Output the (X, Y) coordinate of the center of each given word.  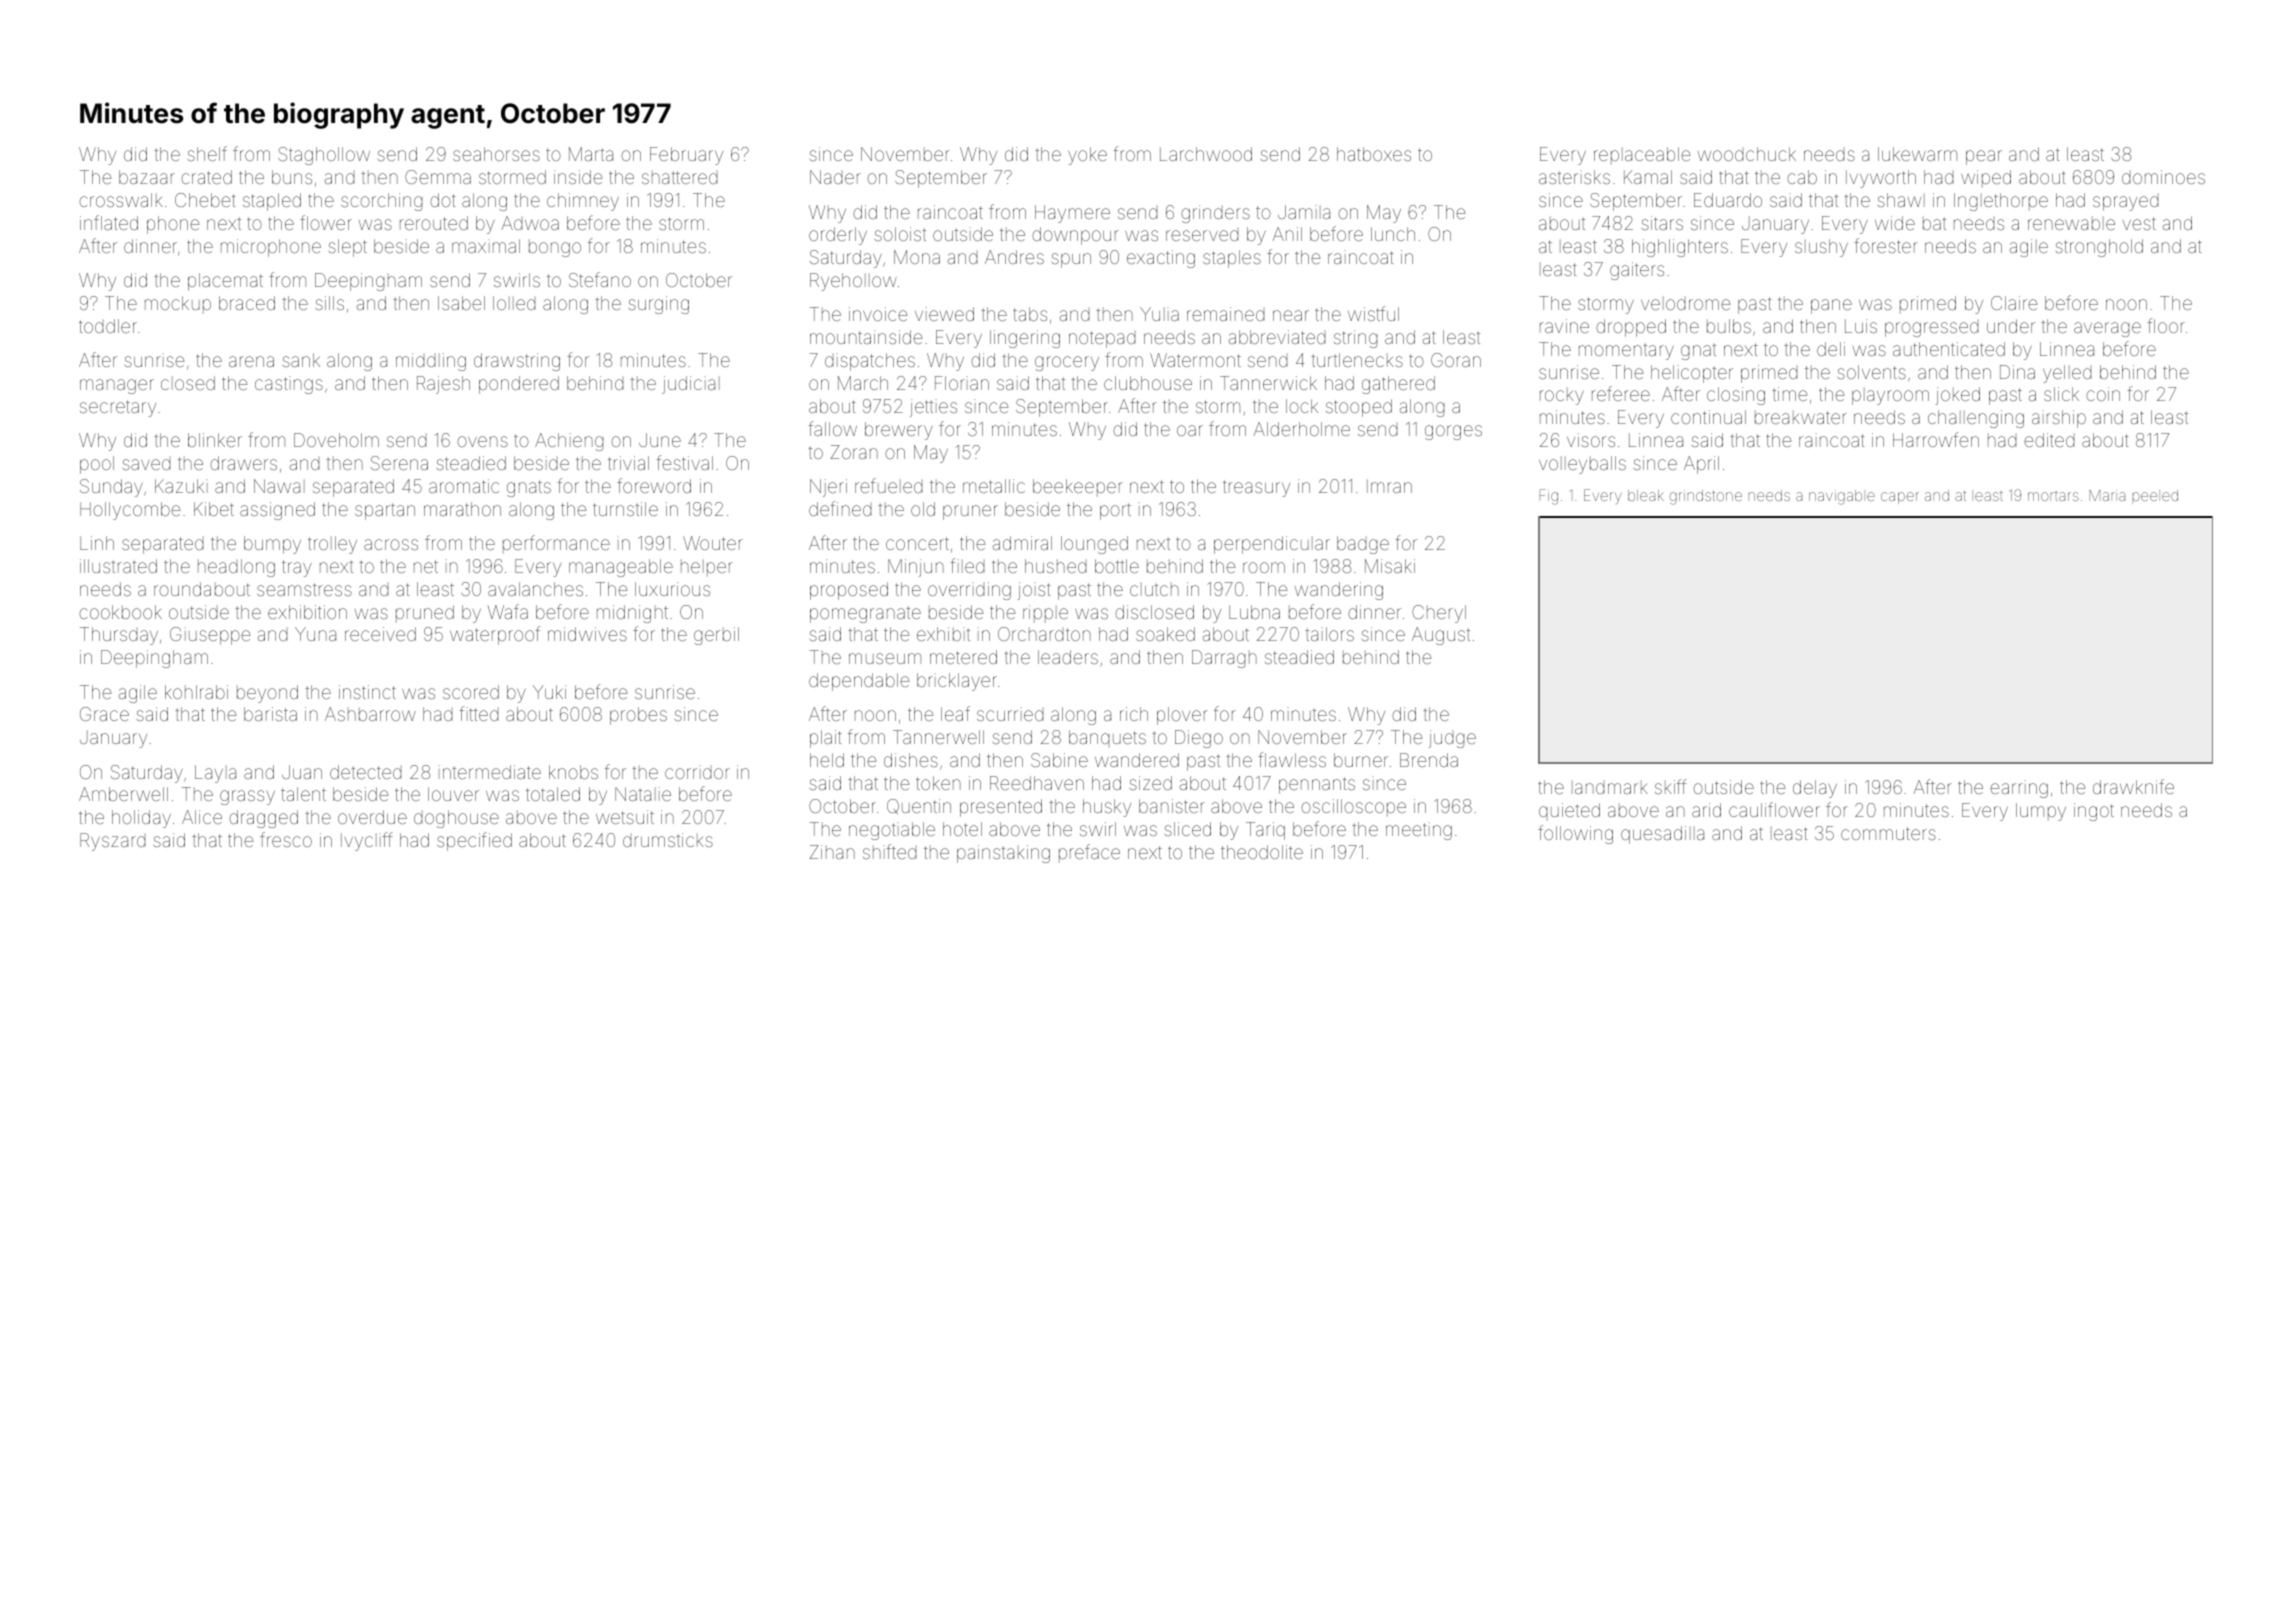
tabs (1030, 314)
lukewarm (1917, 154)
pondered (519, 385)
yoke (1087, 156)
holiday (141, 819)
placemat (225, 282)
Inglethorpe (2001, 202)
